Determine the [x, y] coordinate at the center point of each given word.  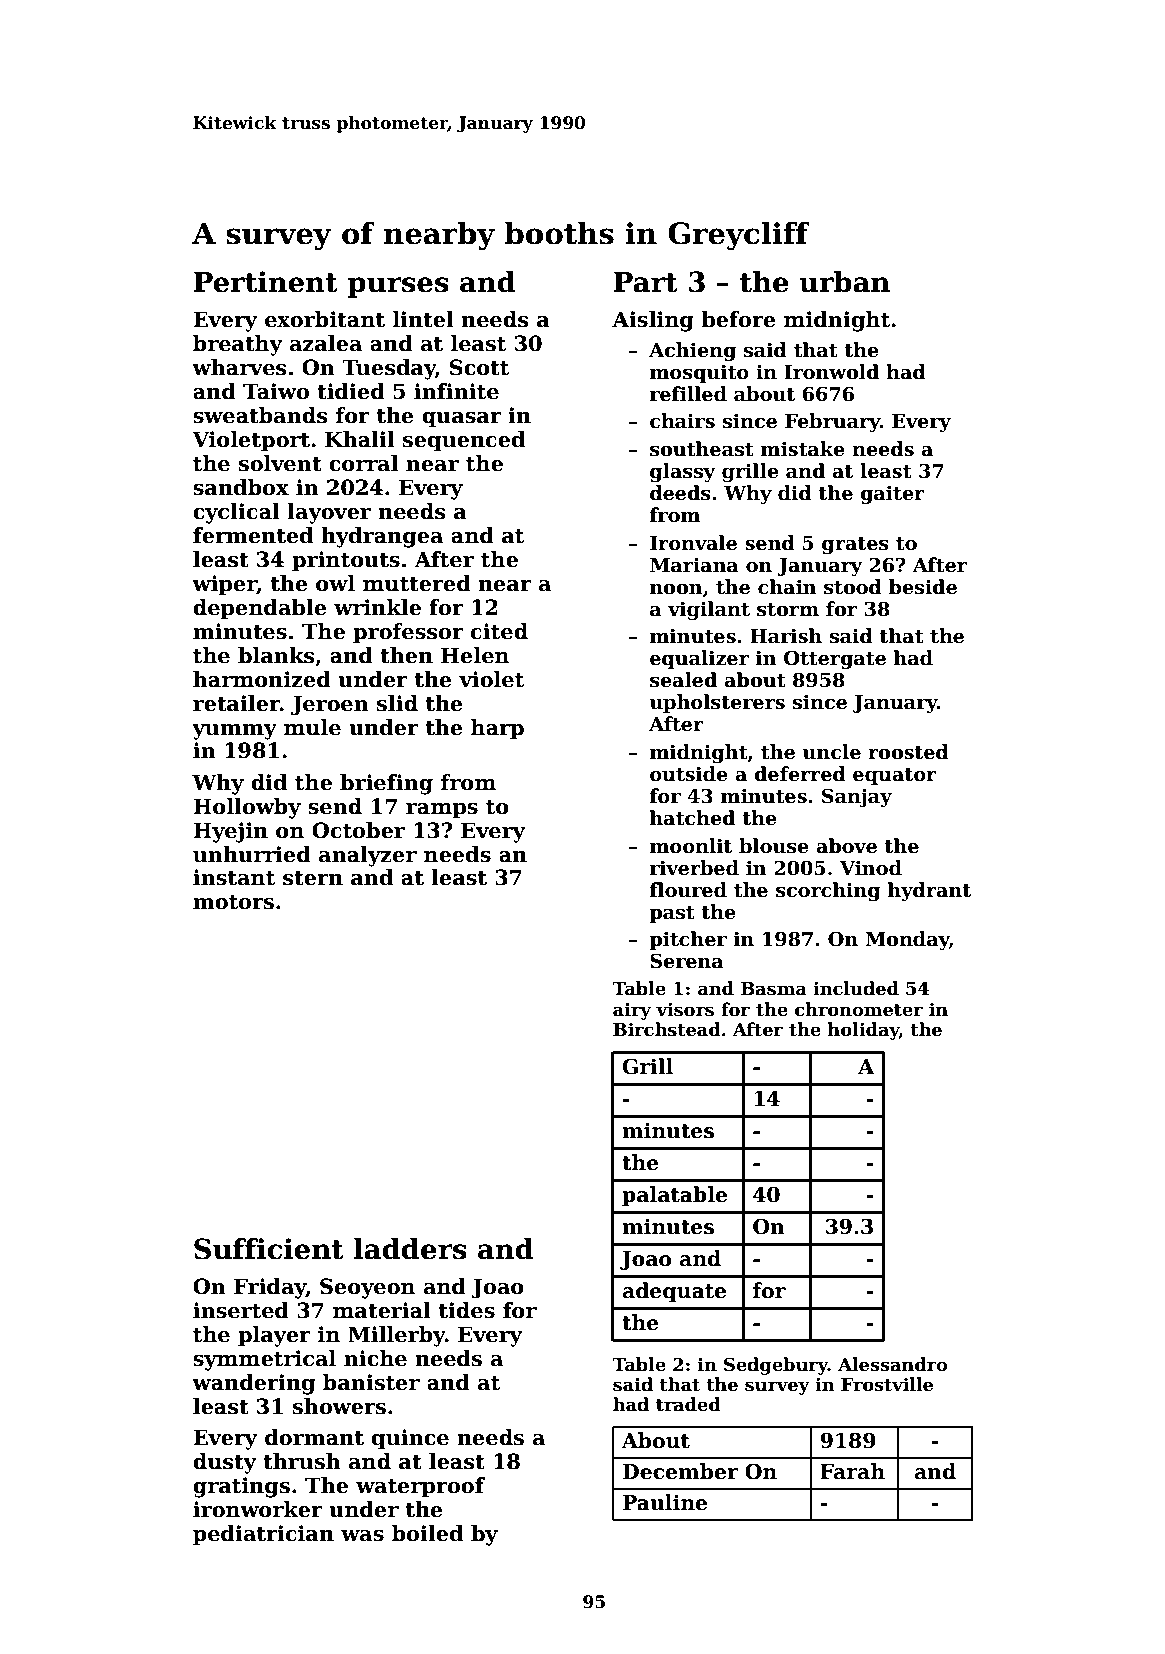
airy [632, 1011]
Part [646, 282]
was [362, 1536]
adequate [674, 1292]
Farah [852, 1471]
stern [313, 878]
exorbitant [325, 319]
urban [844, 282]
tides [467, 1310]
